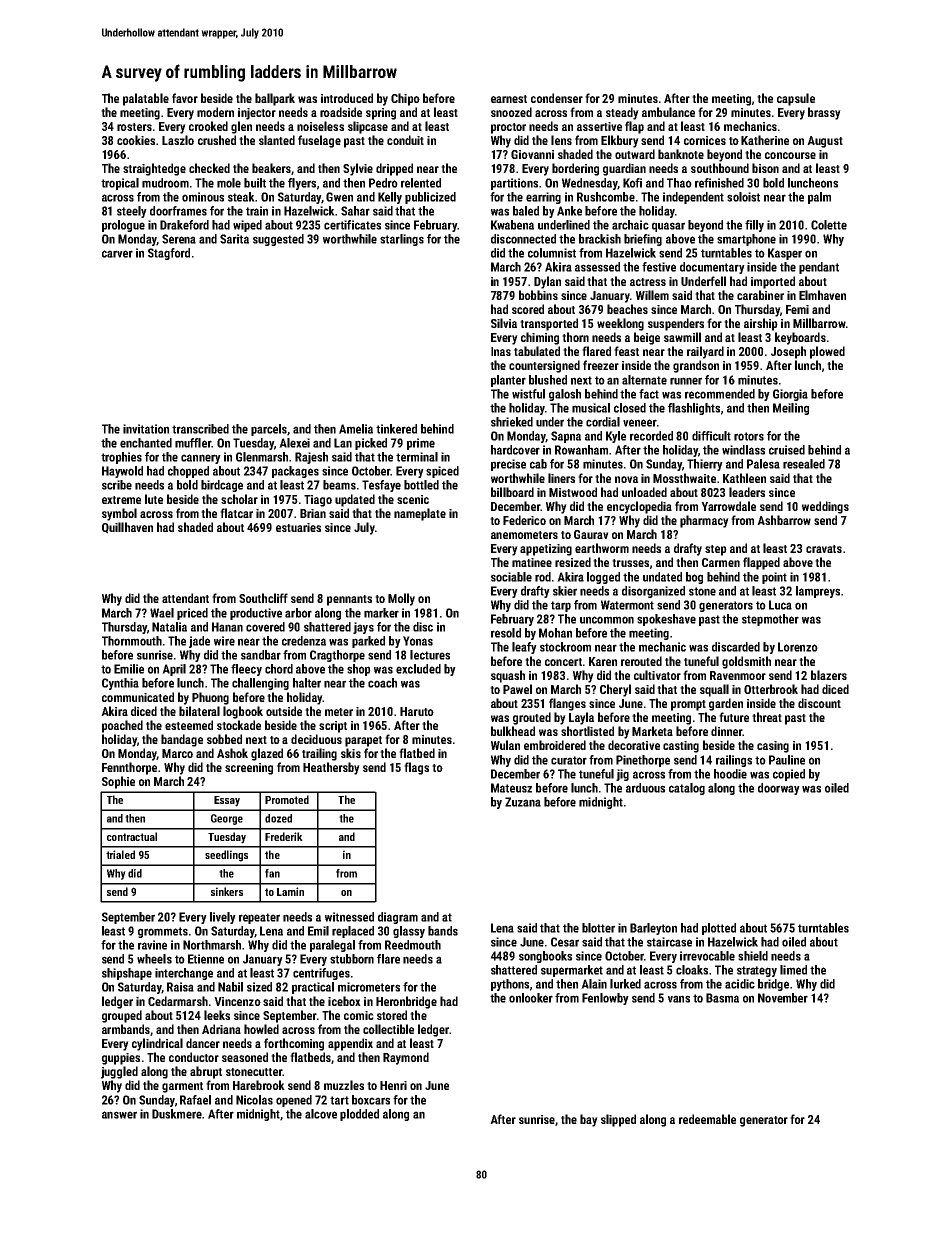 The image size is (952, 1233). Describe the element at coordinates (236, 513) in the document. I see `flatcar` at that location.
